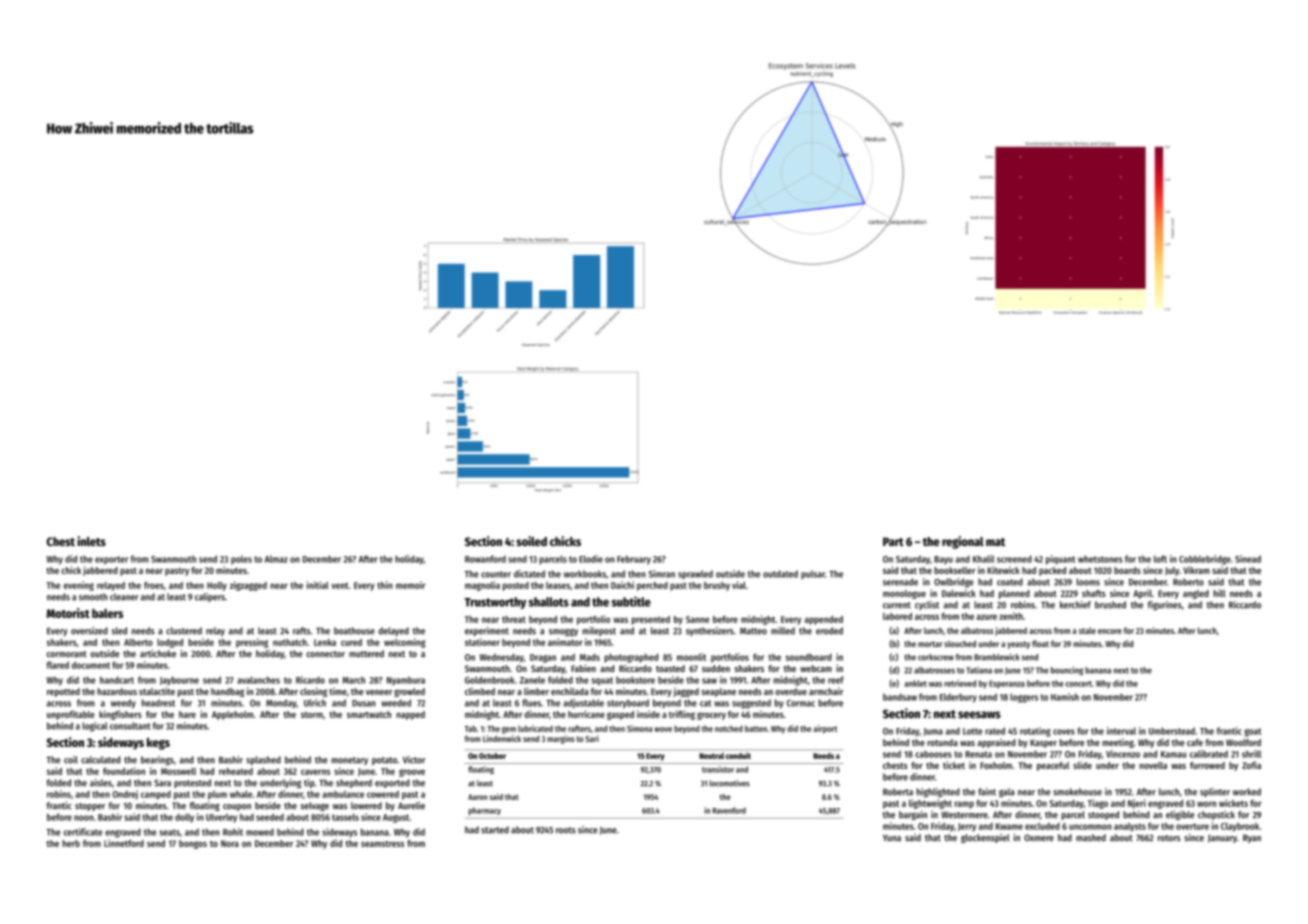 The image size is (1308, 924). Describe the element at coordinates (964, 805) in the screenshot. I see `ramp` at that location.
